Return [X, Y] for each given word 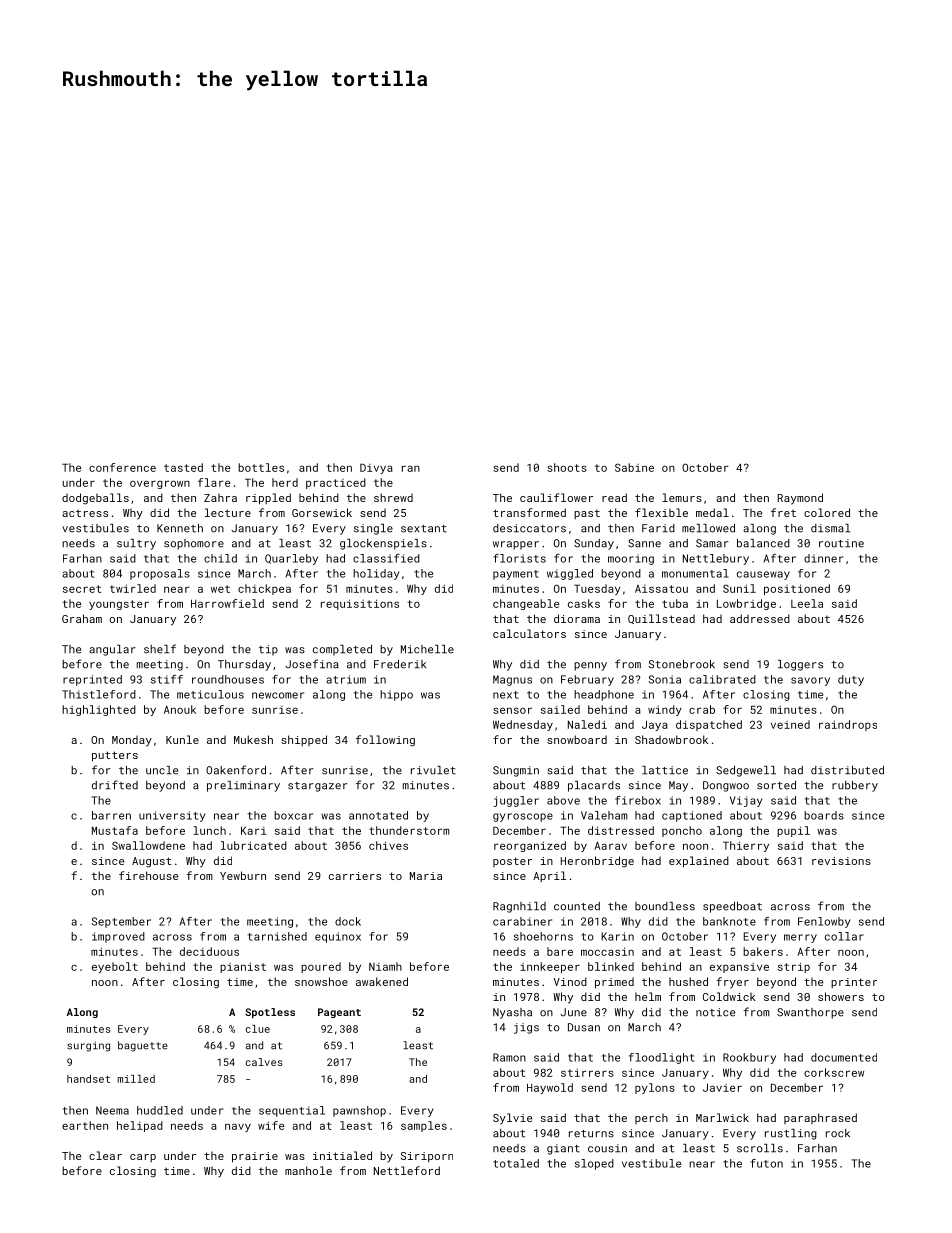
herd [285, 482]
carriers [355, 876]
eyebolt [115, 967]
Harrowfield [227, 603]
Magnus [512, 680]
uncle [162, 770]
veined [790, 724]
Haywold [550, 1088]
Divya [376, 468]
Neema [112, 1110]
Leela [807, 603]
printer [854, 983]
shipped [304, 740]
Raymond [800, 499]
